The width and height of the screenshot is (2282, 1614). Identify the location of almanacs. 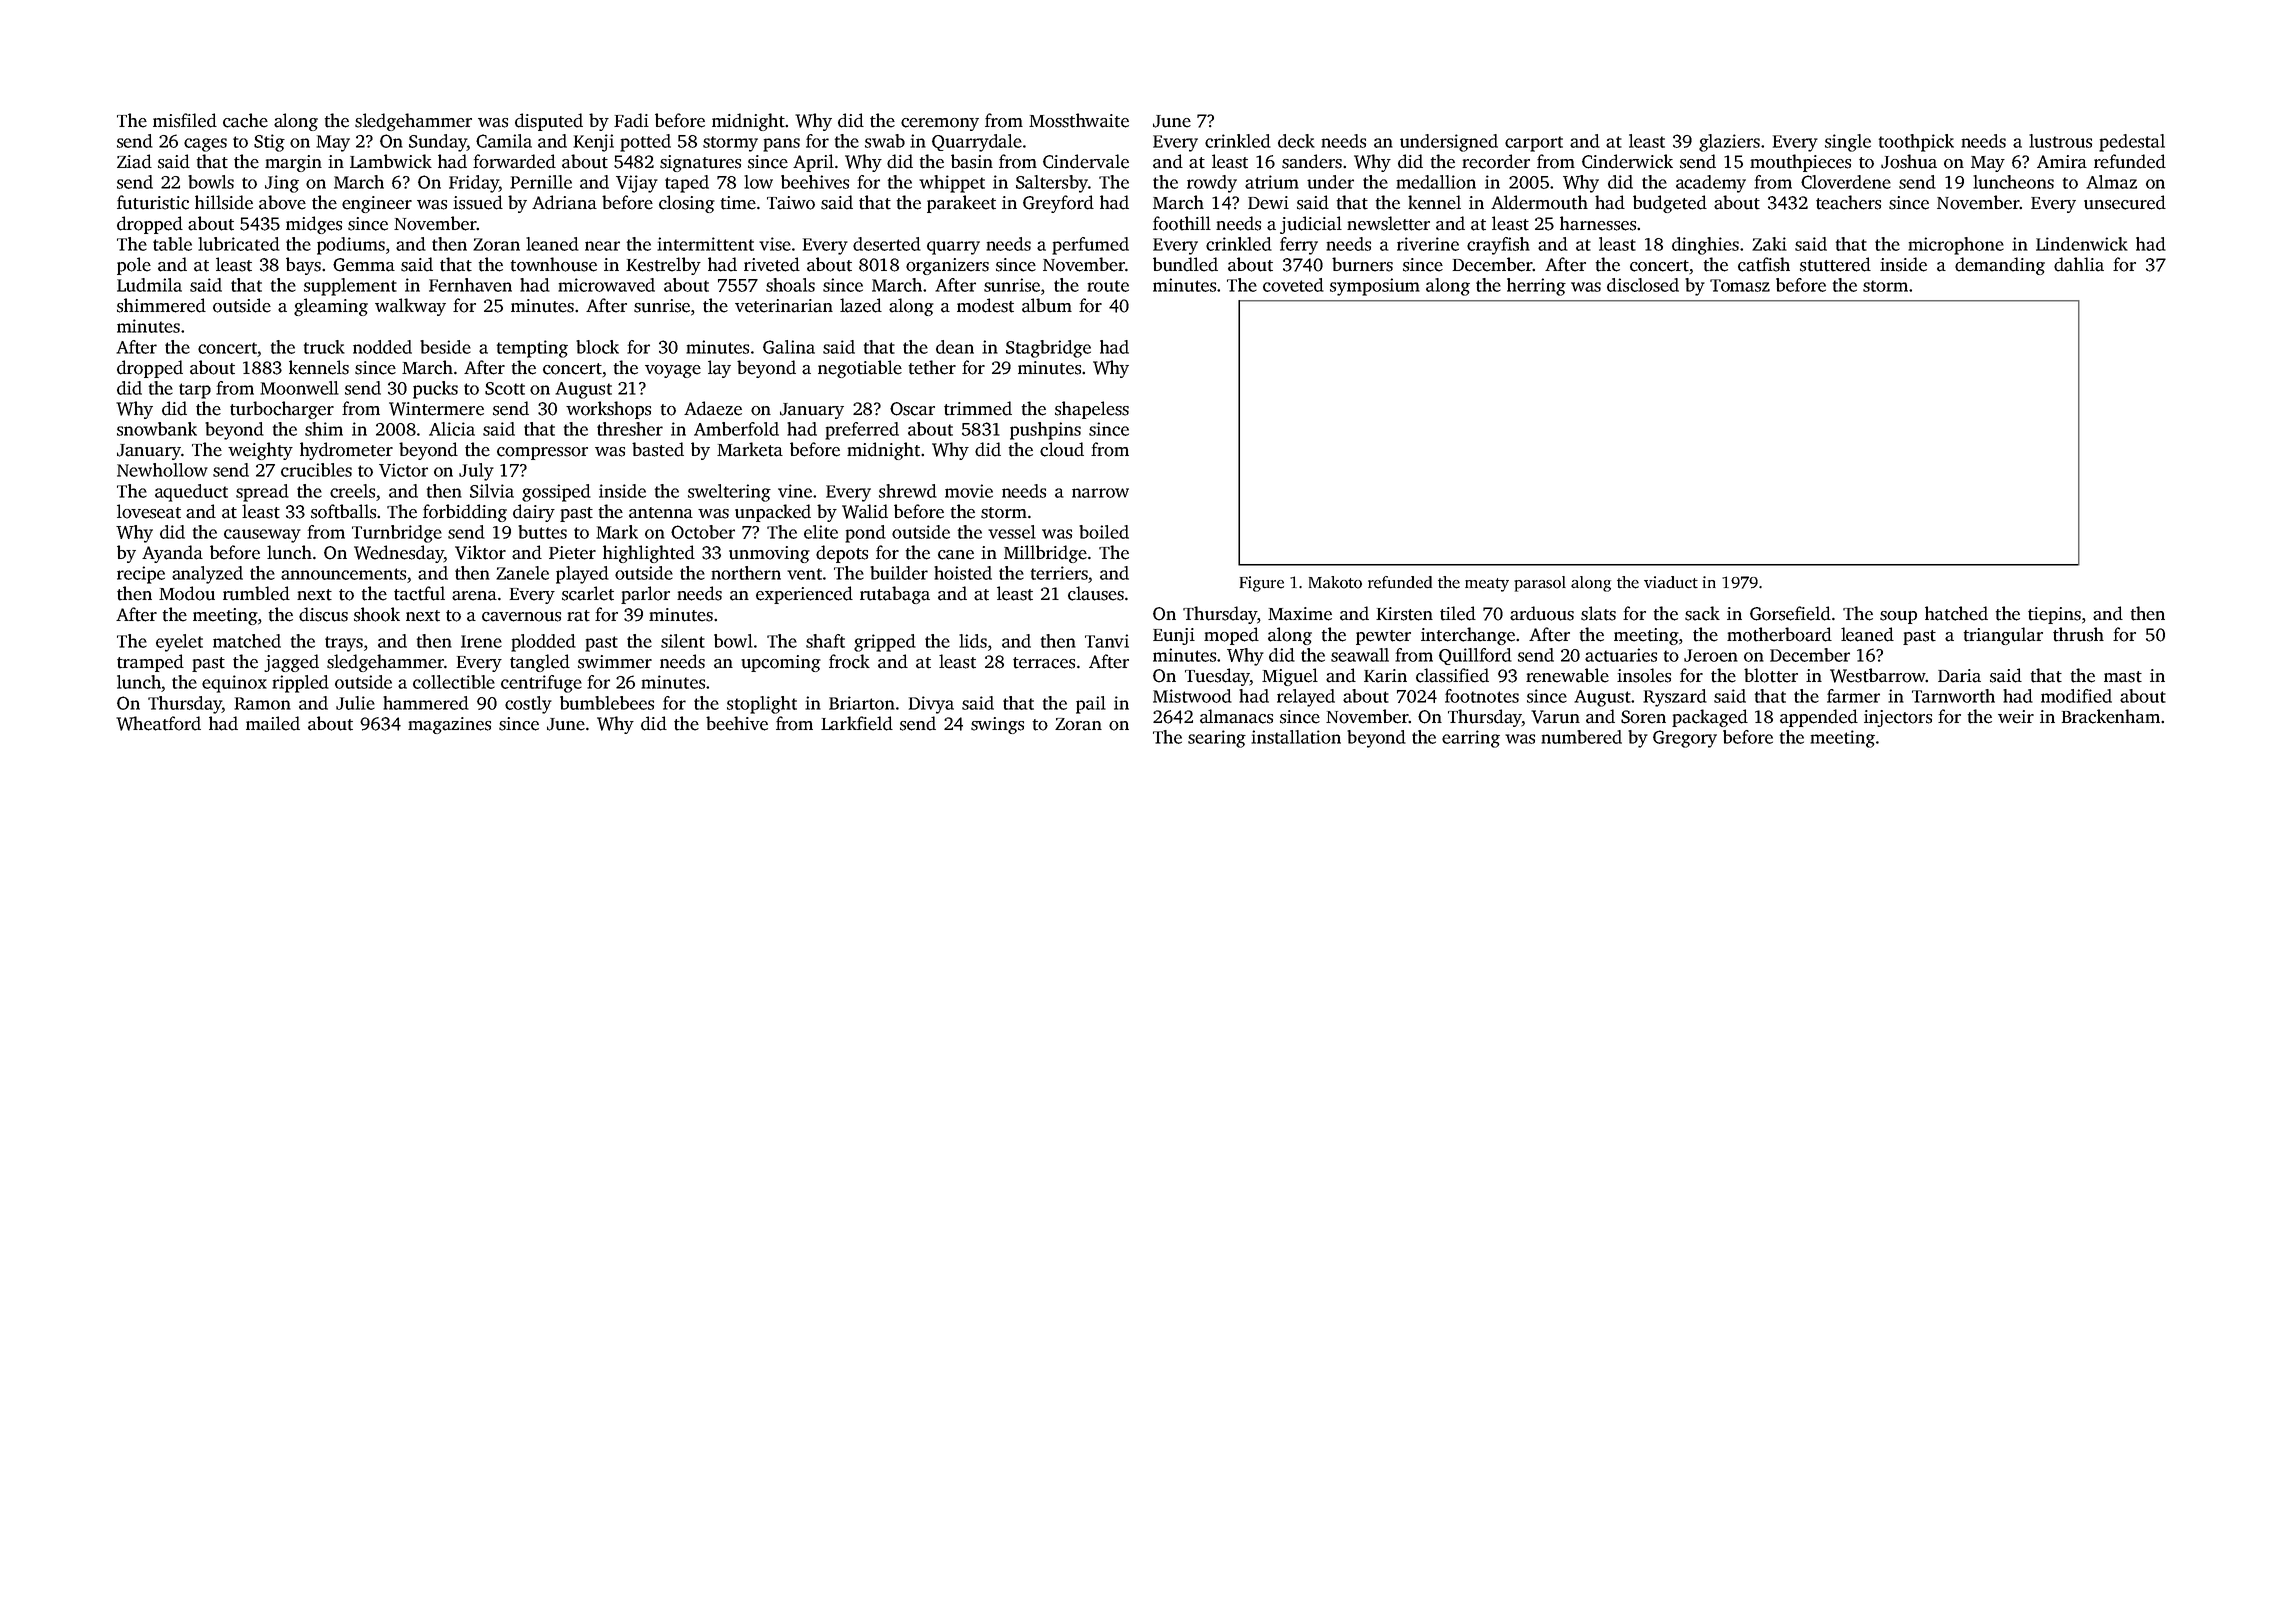
(1236, 716).
